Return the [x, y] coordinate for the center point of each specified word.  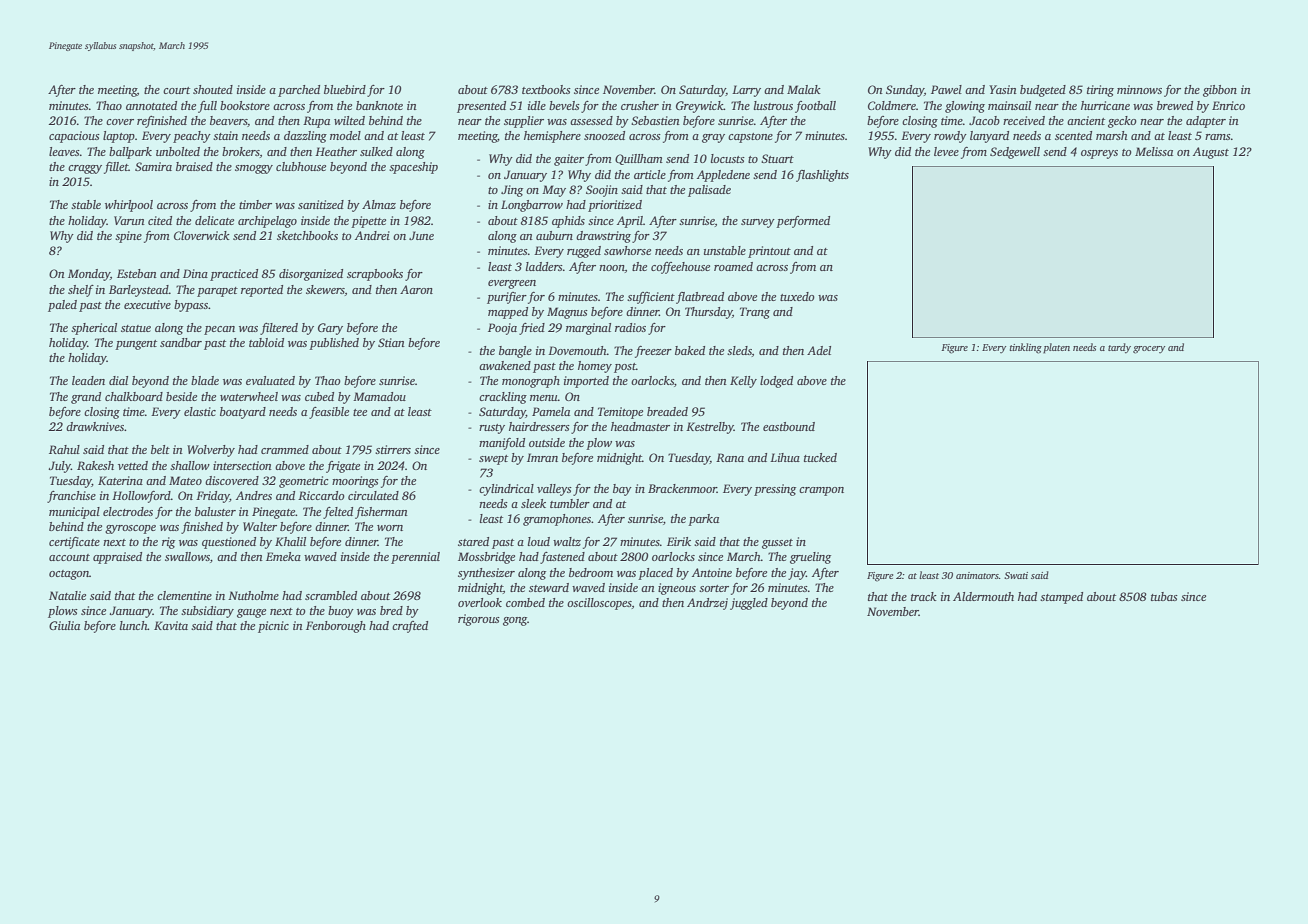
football [815, 107]
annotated [151, 105]
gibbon [1220, 91]
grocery [1149, 350]
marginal [588, 329]
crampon [821, 491]
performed [803, 222]
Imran [542, 457]
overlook [480, 602]
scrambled [331, 595]
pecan [219, 330]
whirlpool [129, 206]
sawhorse [627, 250]
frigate [343, 467]
